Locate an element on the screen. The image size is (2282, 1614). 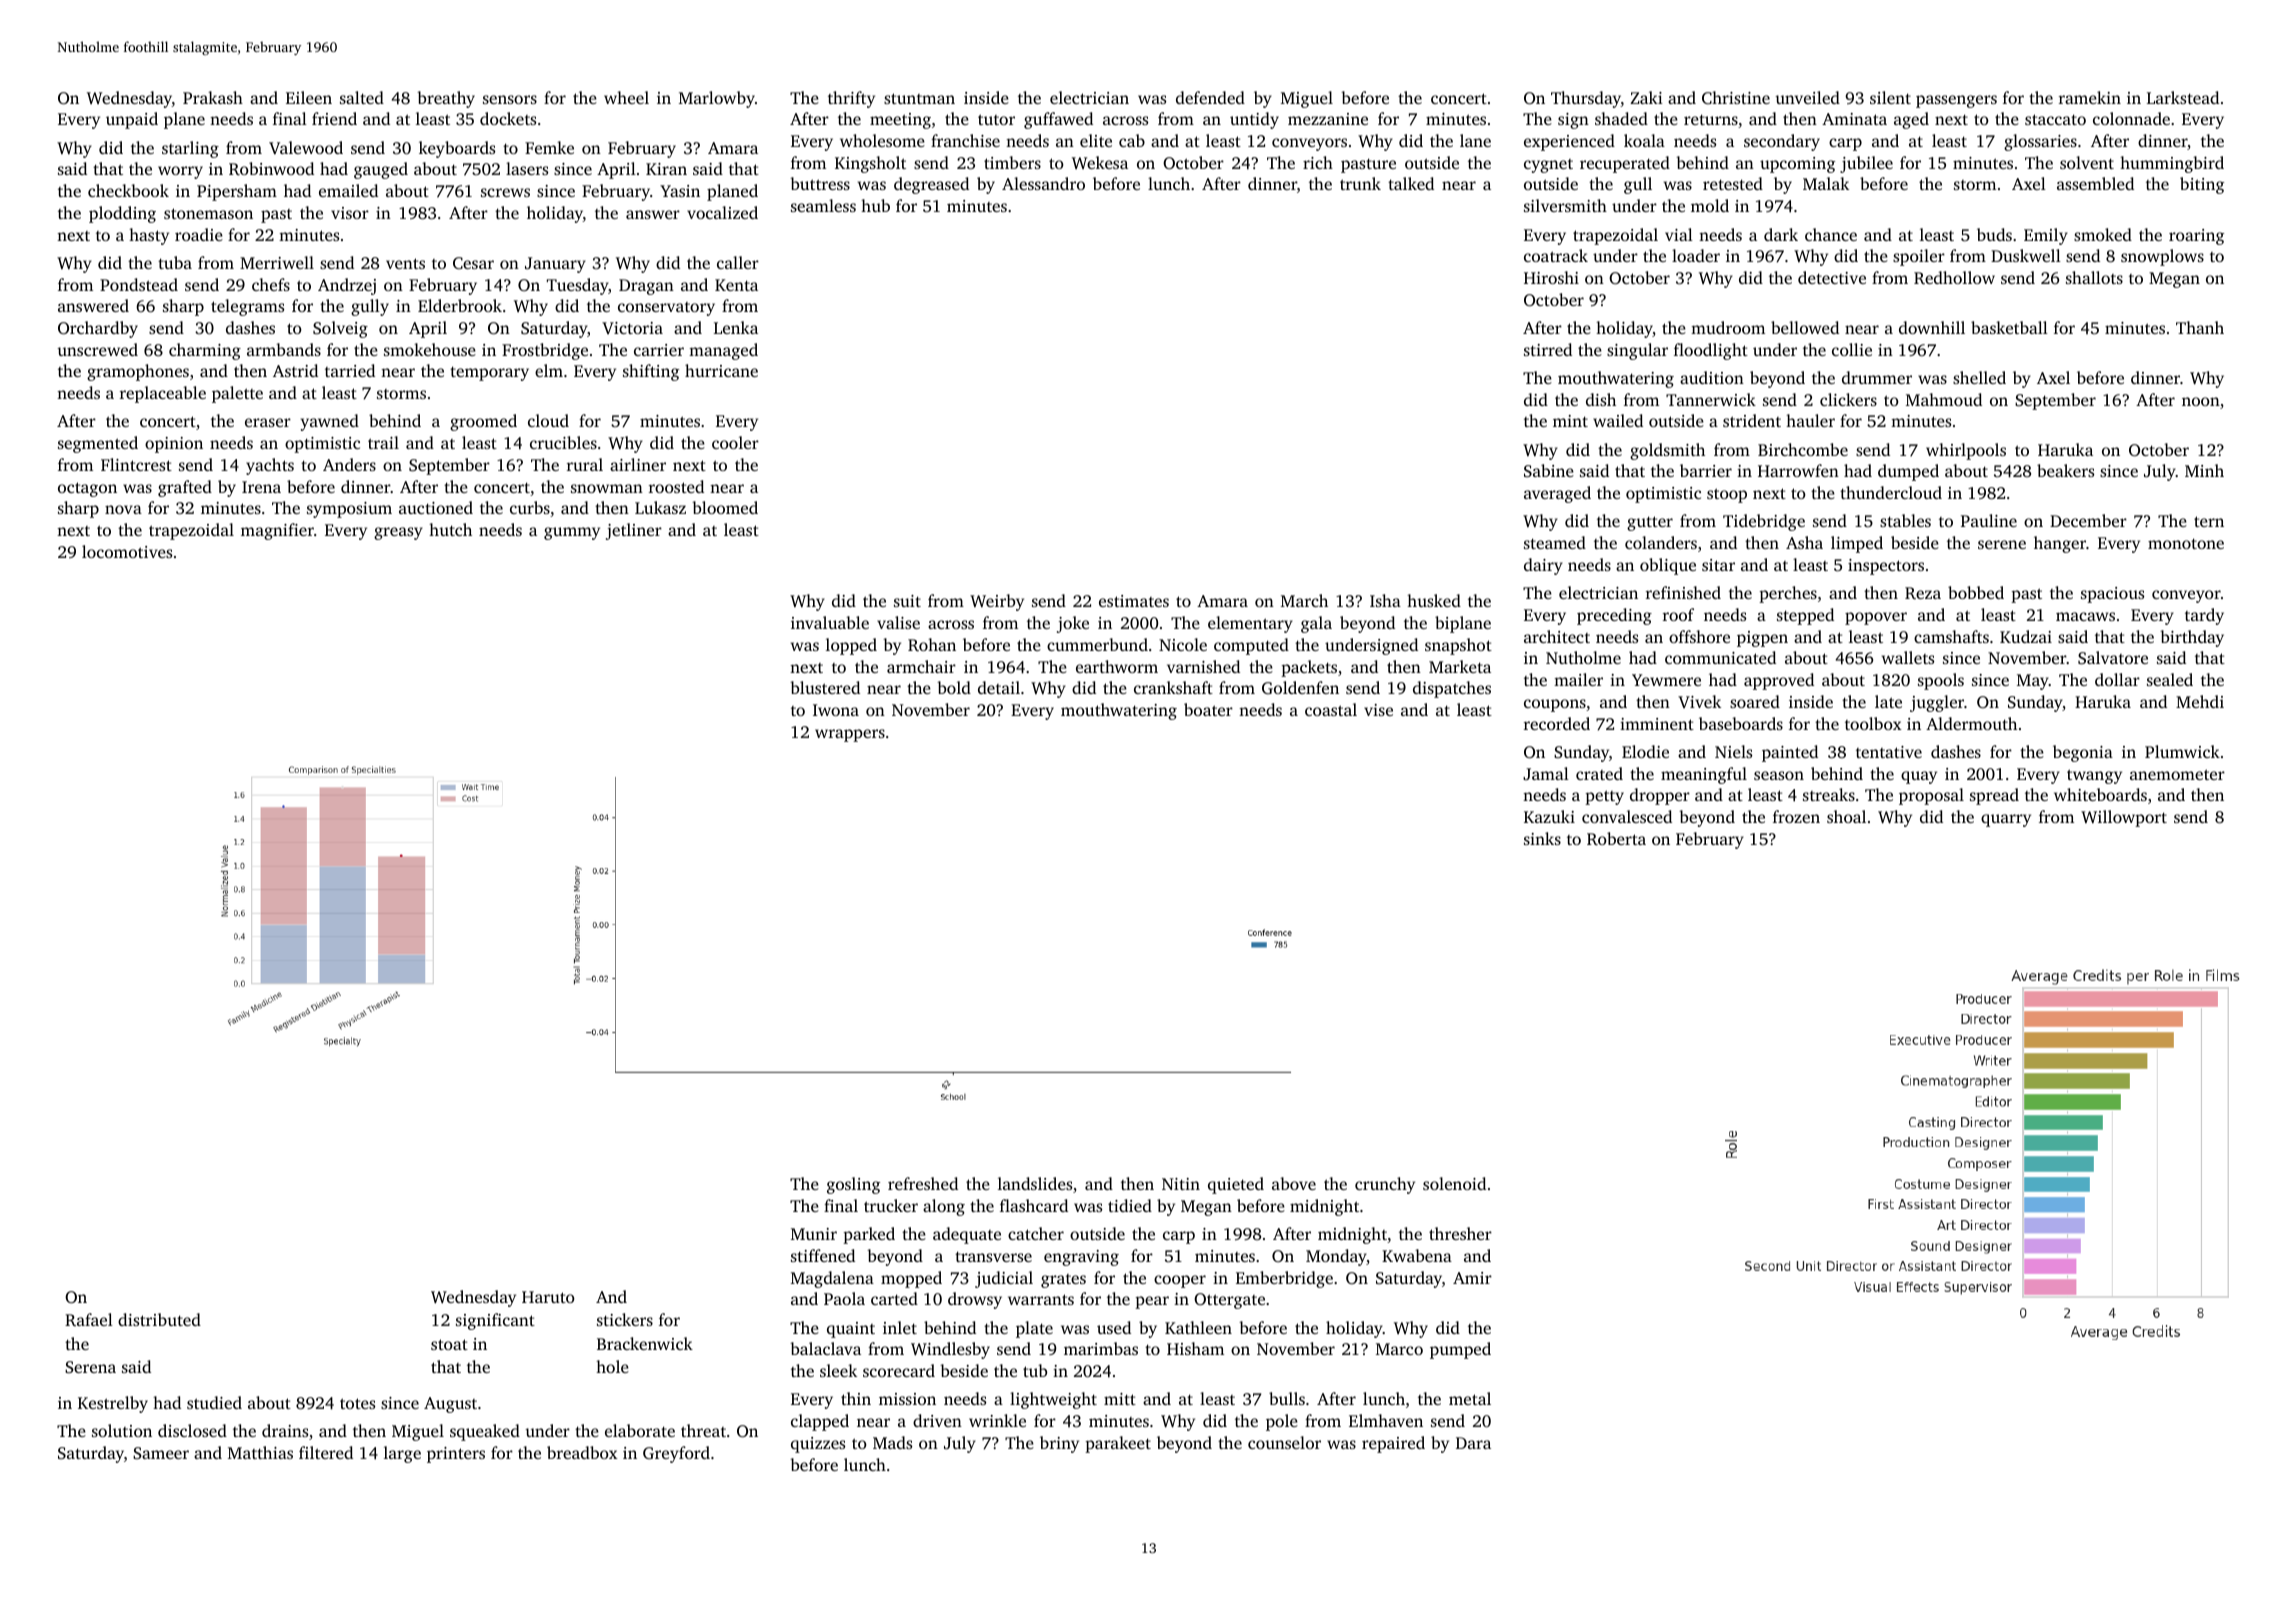
mudroom is located at coordinates (1728, 327).
